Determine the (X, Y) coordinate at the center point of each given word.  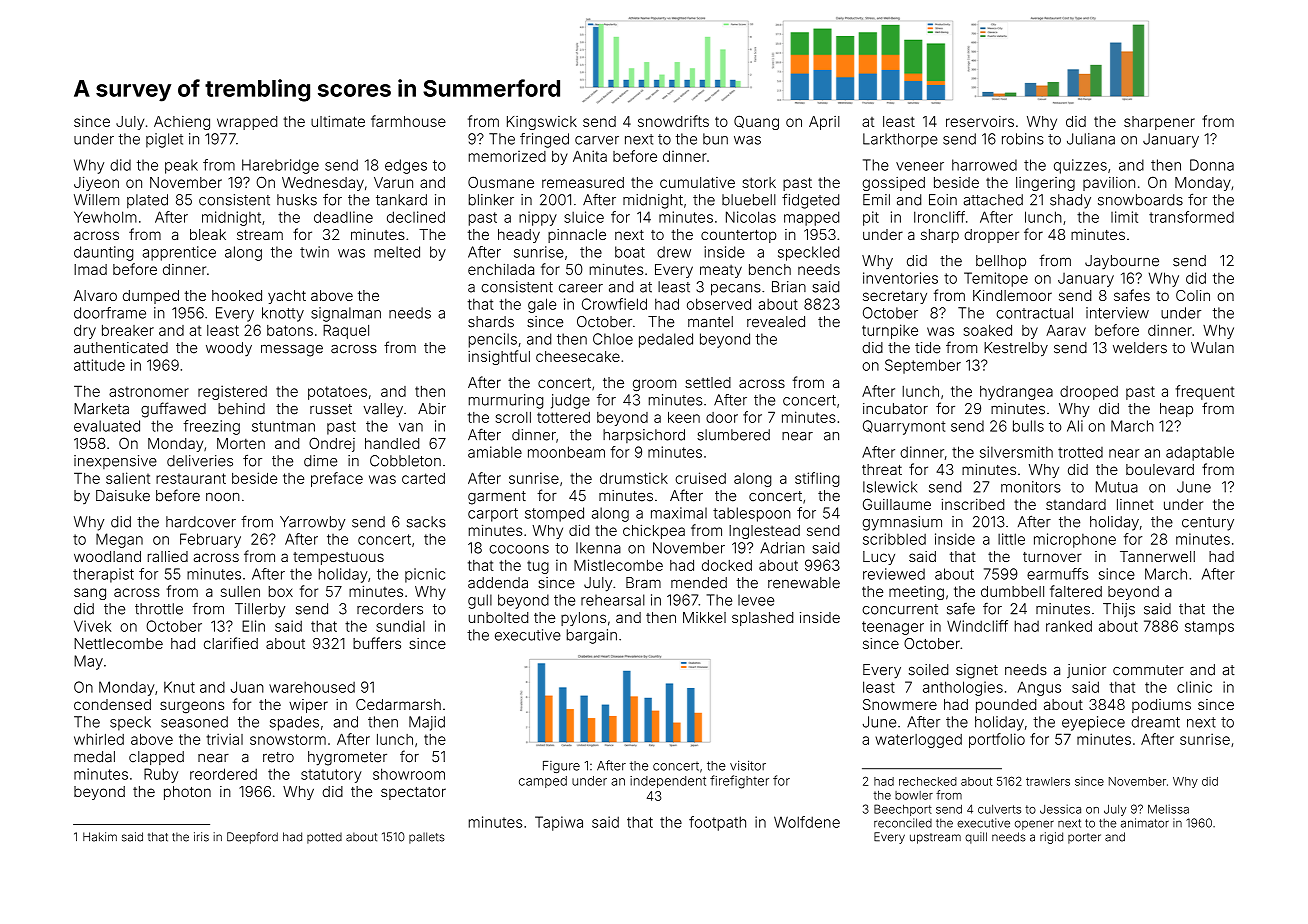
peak (181, 166)
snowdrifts (673, 121)
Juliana (1091, 139)
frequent (1205, 392)
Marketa (101, 409)
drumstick (634, 478)
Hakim (100, 837)
